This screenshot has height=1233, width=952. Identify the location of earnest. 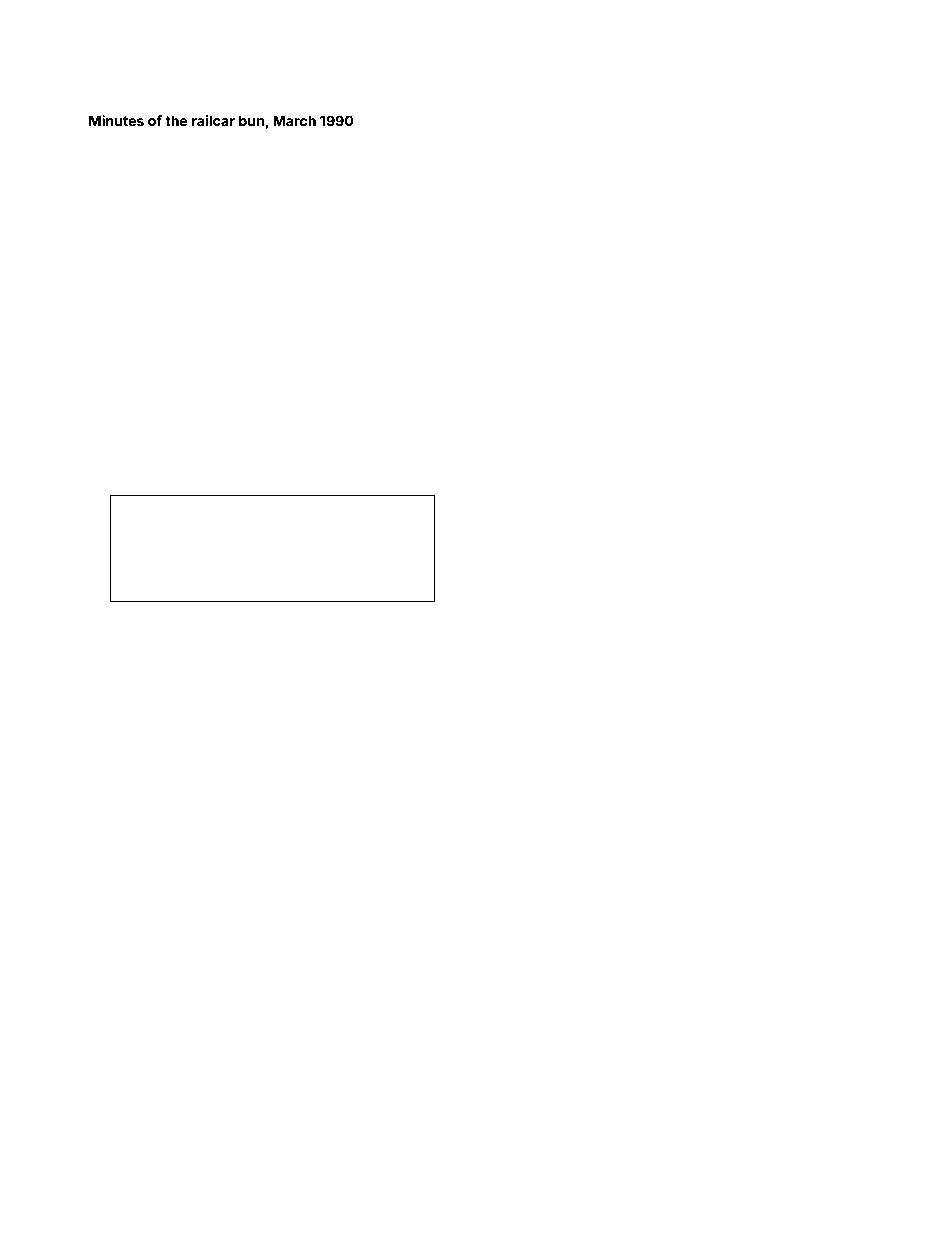
(833, 460).
